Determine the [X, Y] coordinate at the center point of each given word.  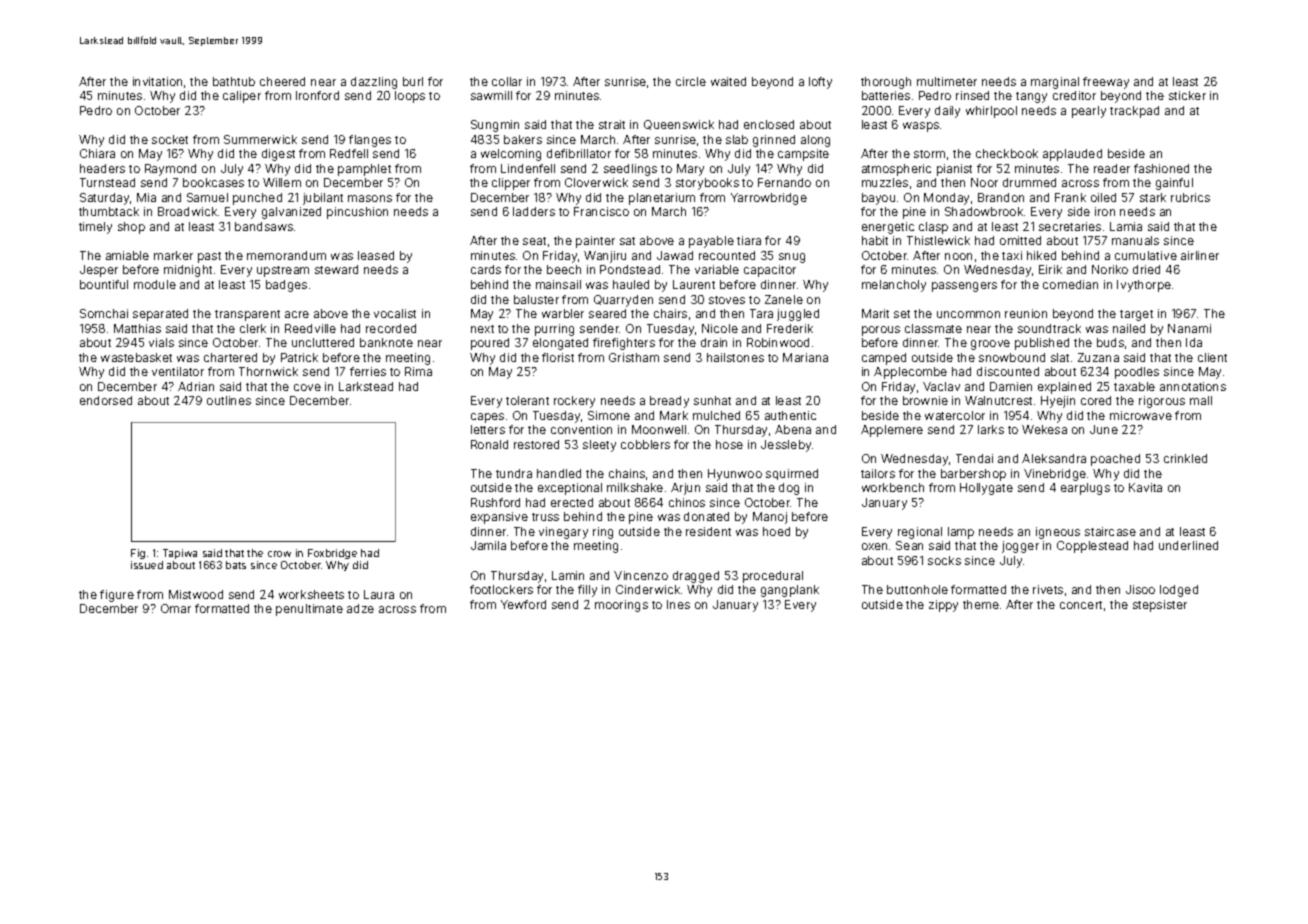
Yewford [523, 604]
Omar [176, 608]
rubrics [1190, 197]
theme [981, 604]
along [815, 141]
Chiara [97, 153]
